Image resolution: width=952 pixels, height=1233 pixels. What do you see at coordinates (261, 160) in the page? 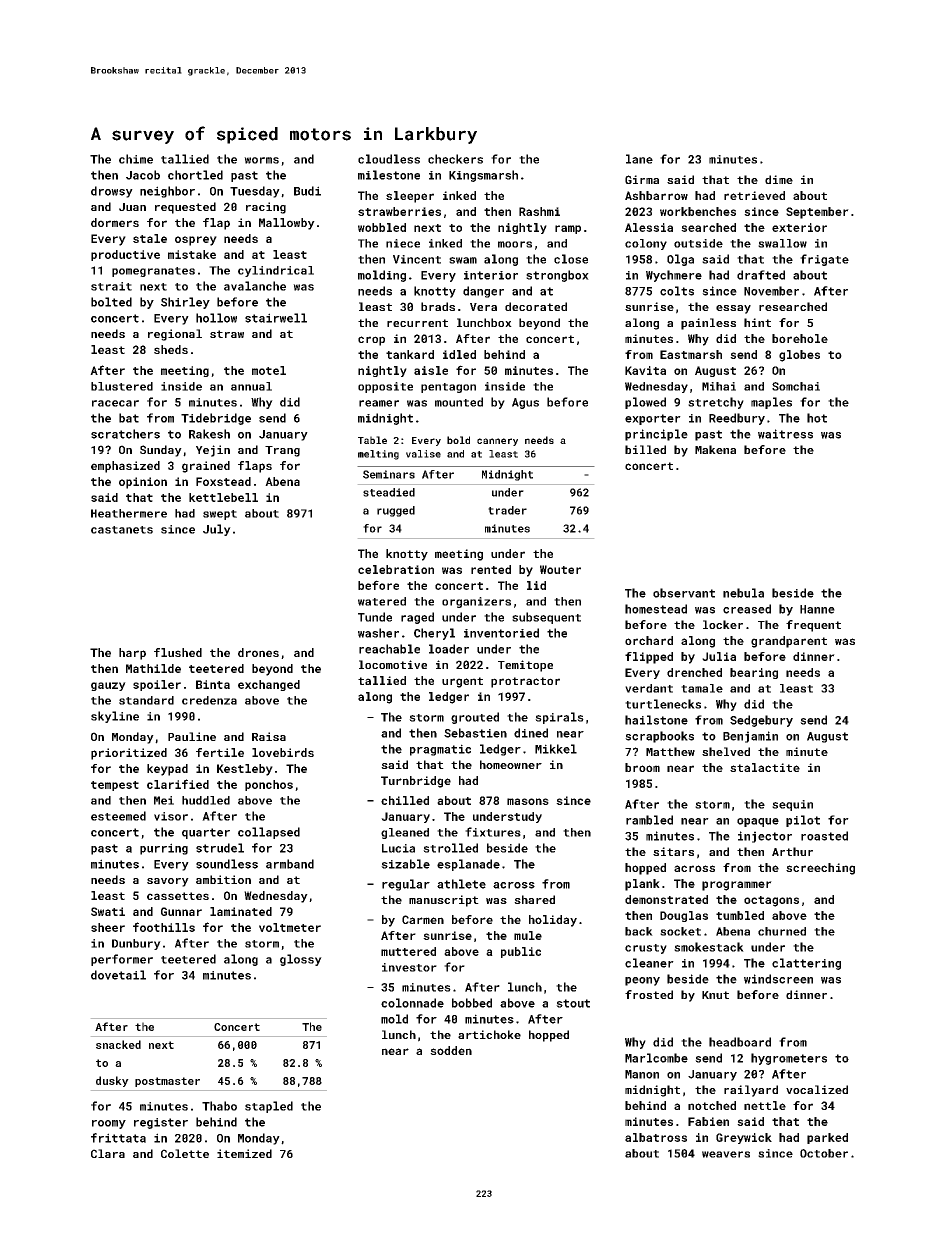
I see `worms` at bounding box center [261, 160].
